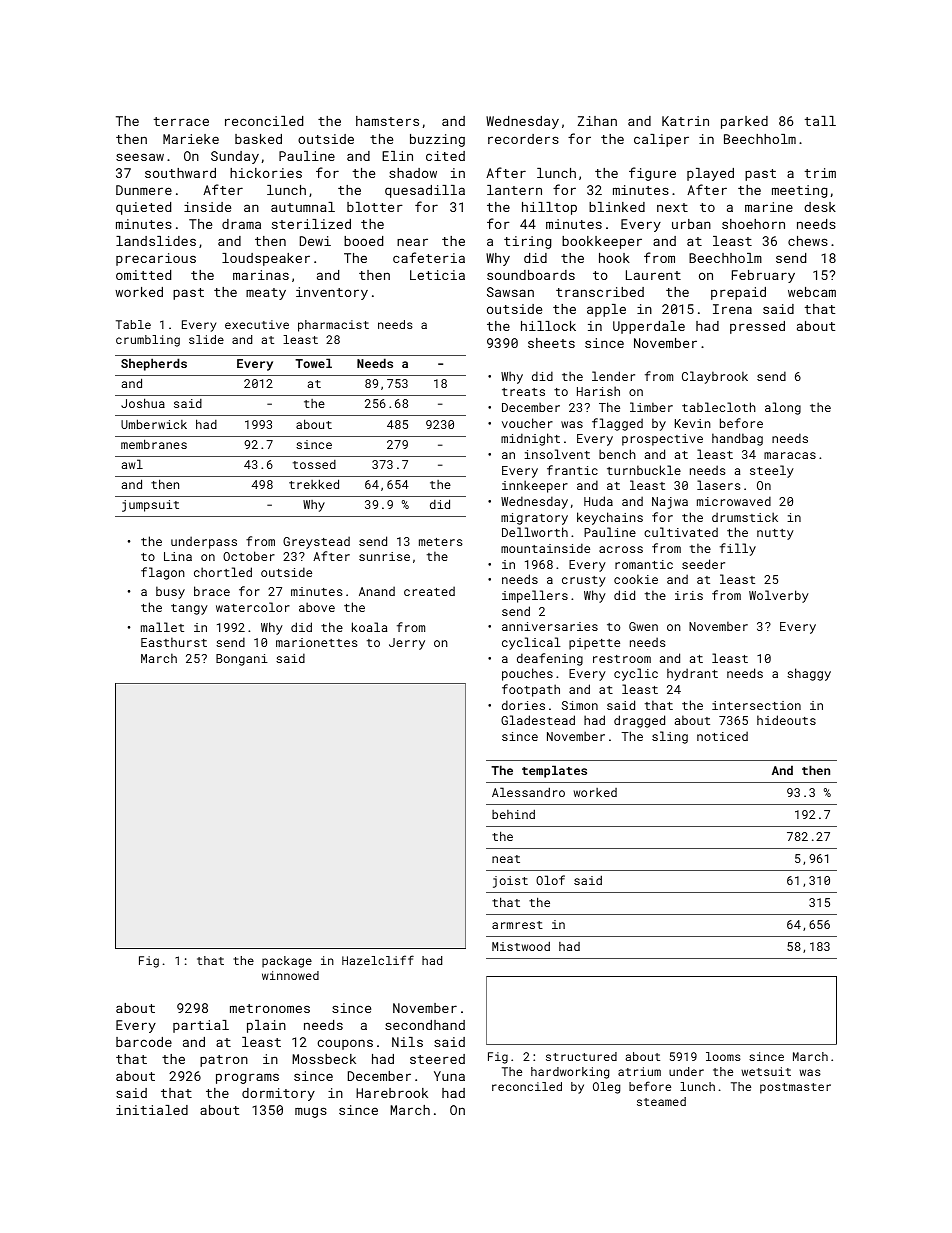 The width and height of the screenshot is (952, 1233). What do you see at coordinates (242, 660) in the screenshot?
I see `Bongani` at bounding box center [242, 660].
